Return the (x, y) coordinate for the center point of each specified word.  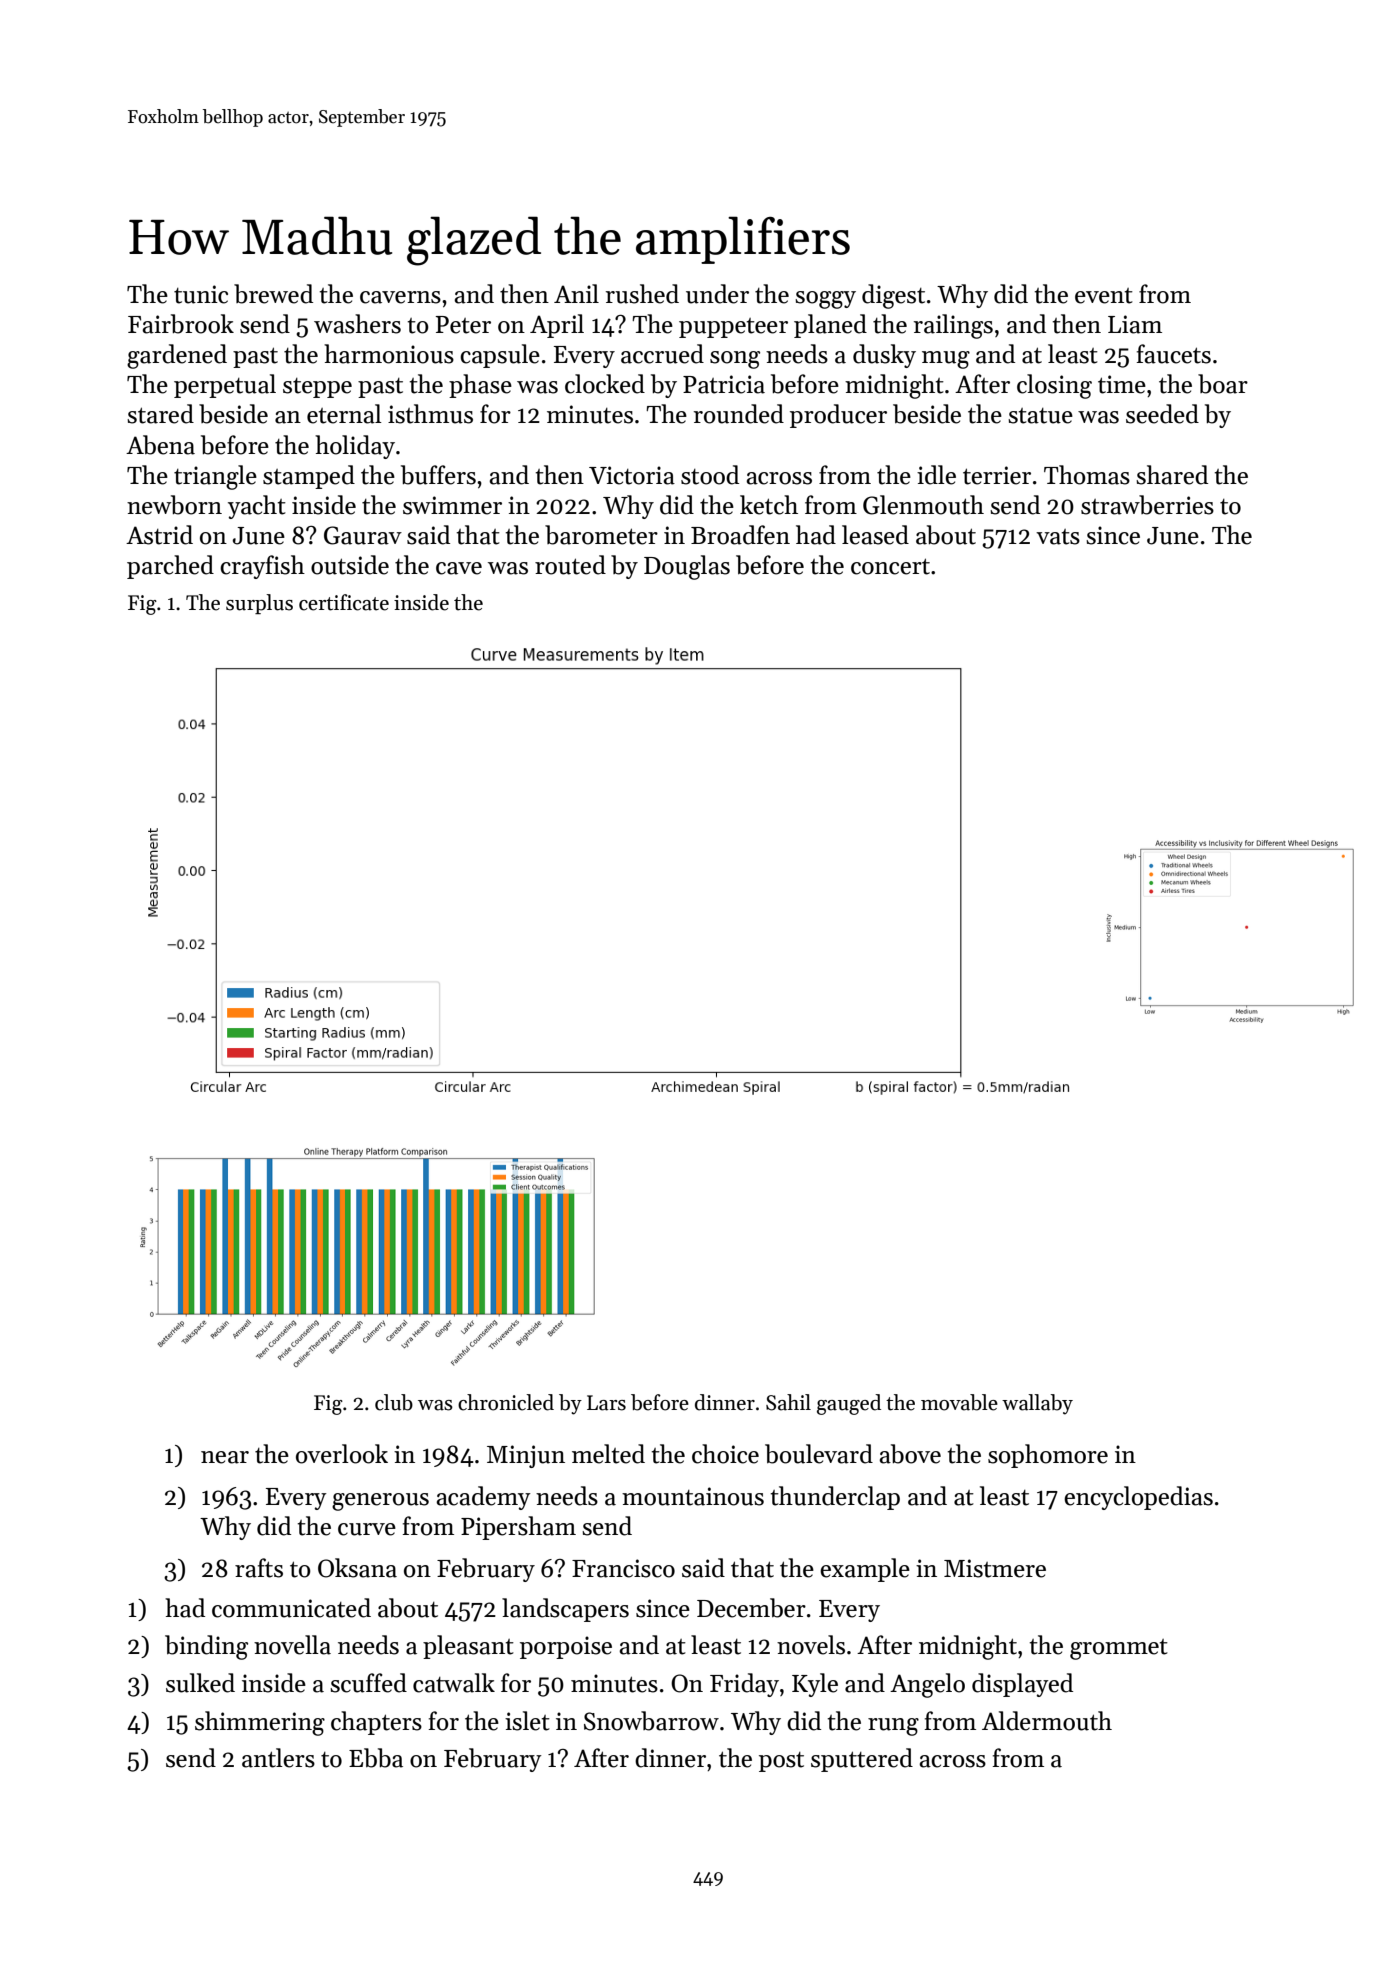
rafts (259, 1568)
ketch (769, 505)
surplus (259, 604)
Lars (606, 1403)
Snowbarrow (651, 1721)
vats (1058, 537)
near (225, 1457)
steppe (317, 388)
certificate (344, 602)
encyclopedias (1138, 1498)
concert (890, 566)
